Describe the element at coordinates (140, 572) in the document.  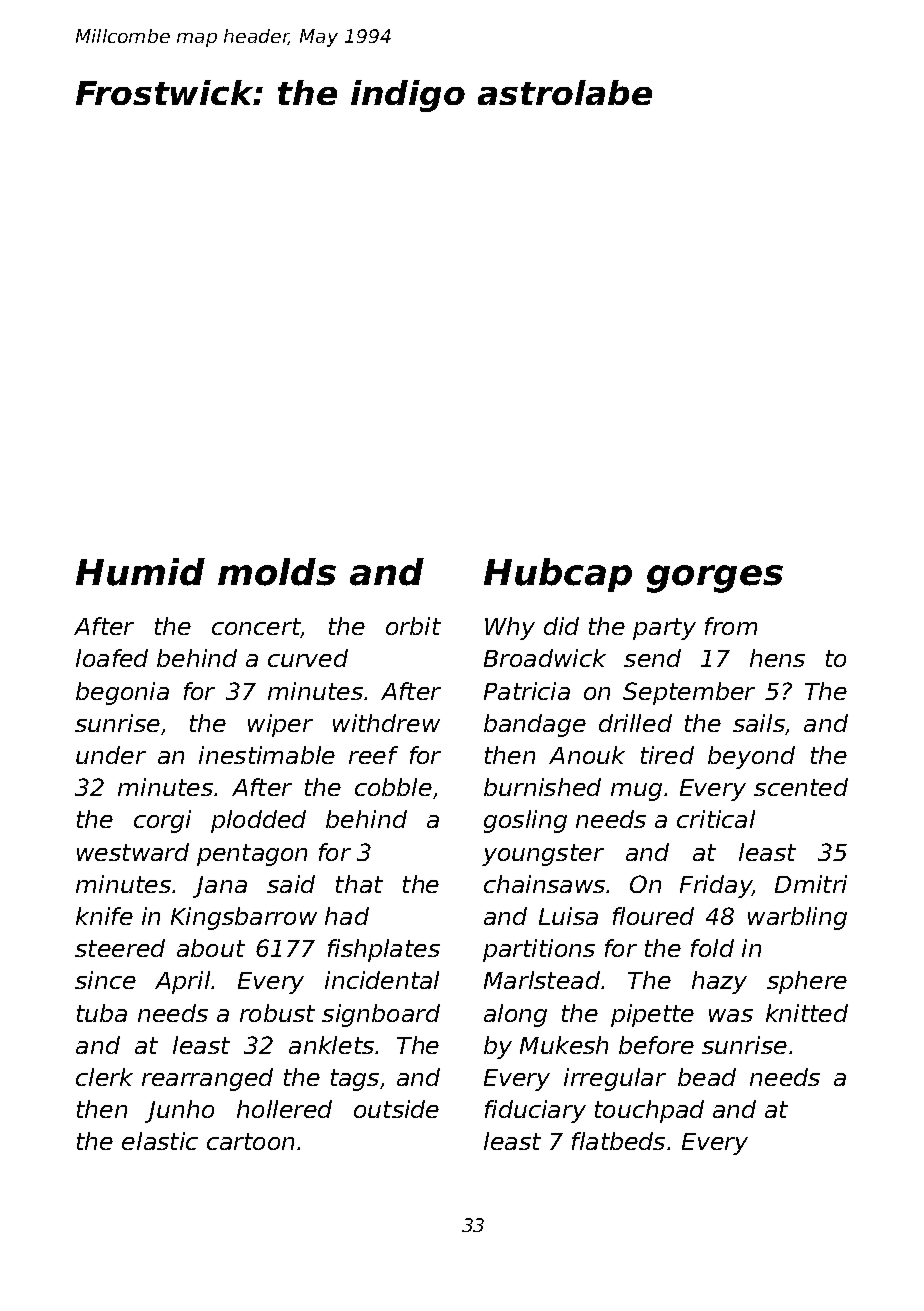
I see `Humid` at that location.
